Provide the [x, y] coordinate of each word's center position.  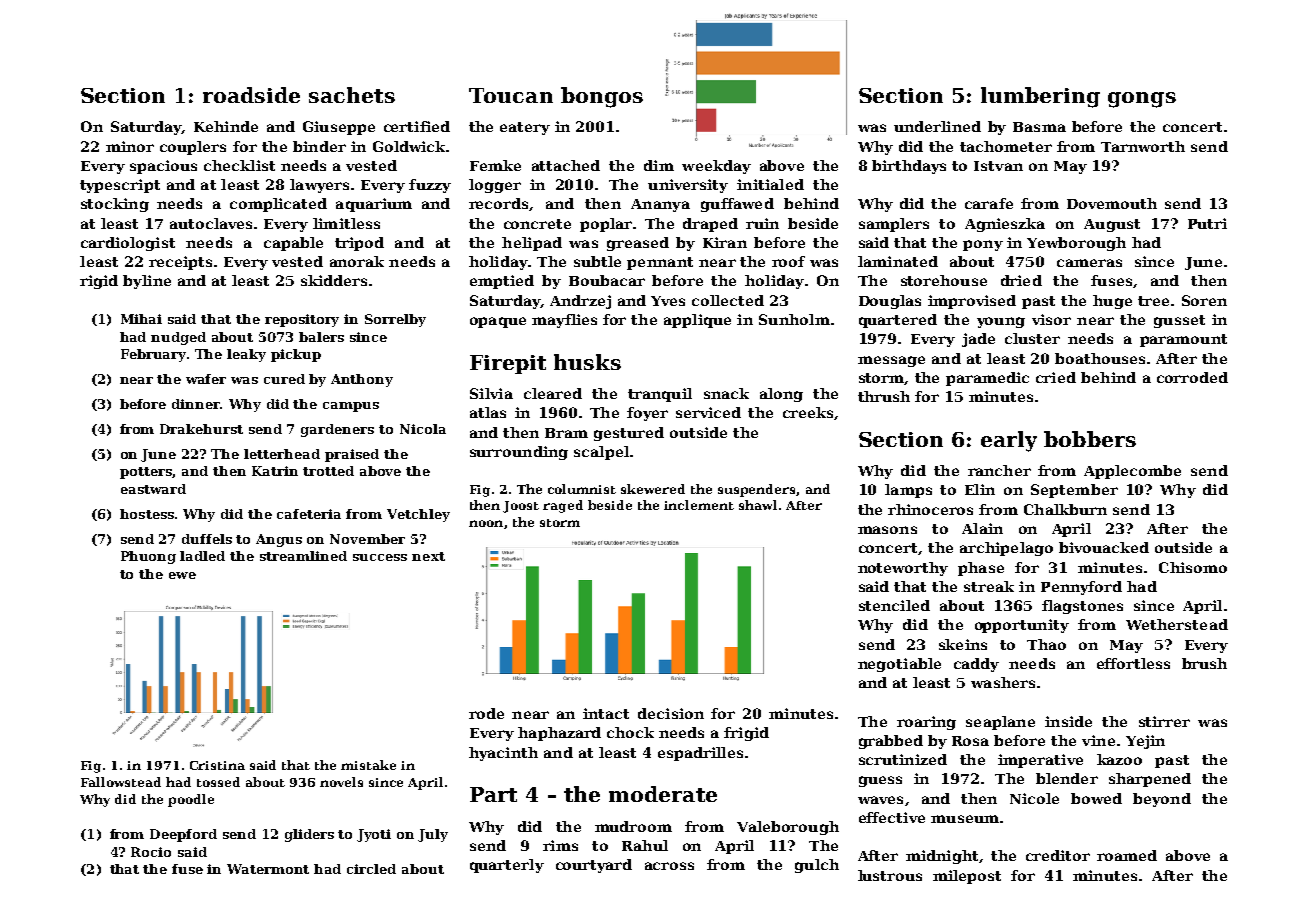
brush [1204, 663]
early [1009, 441]
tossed [218, 782]
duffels [207, 539]
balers [321, 337]
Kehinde [226, 126]
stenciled [894, 605]
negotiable [899, 665]
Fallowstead [121, 782]
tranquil [660, 395]
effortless [1133, 663]
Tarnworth [1143, 146]
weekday [716, 167]
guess [880, 781]
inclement [699, 505]
